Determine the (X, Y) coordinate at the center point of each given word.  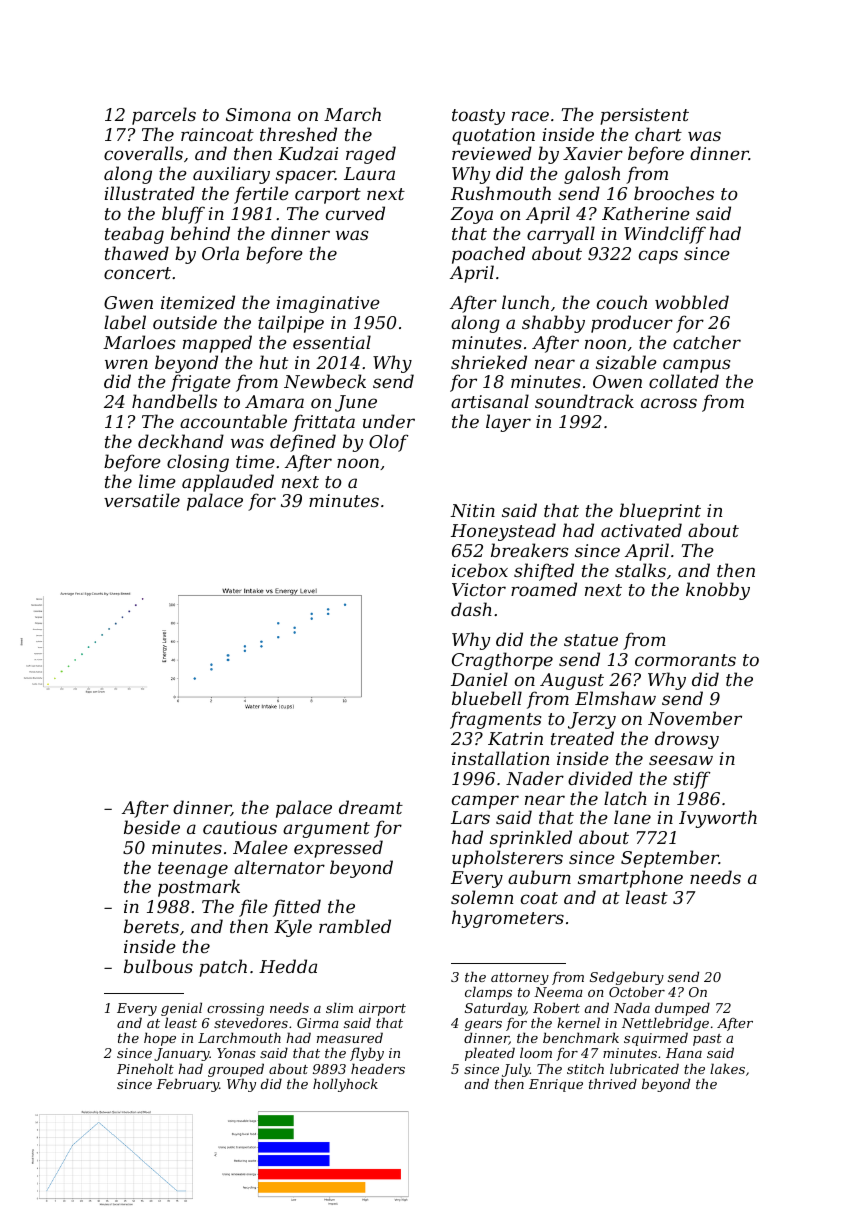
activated (641, 530)
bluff (183, 215)
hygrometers (508, 919)
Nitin (473, 510)
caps (658, 257)
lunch (525, 302)
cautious (240, 827)
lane (632, 817)
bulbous (158, 966)
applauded (228, 483)
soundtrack (584, 401)
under (389, 421)
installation (500, 758)
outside (185, 322)
